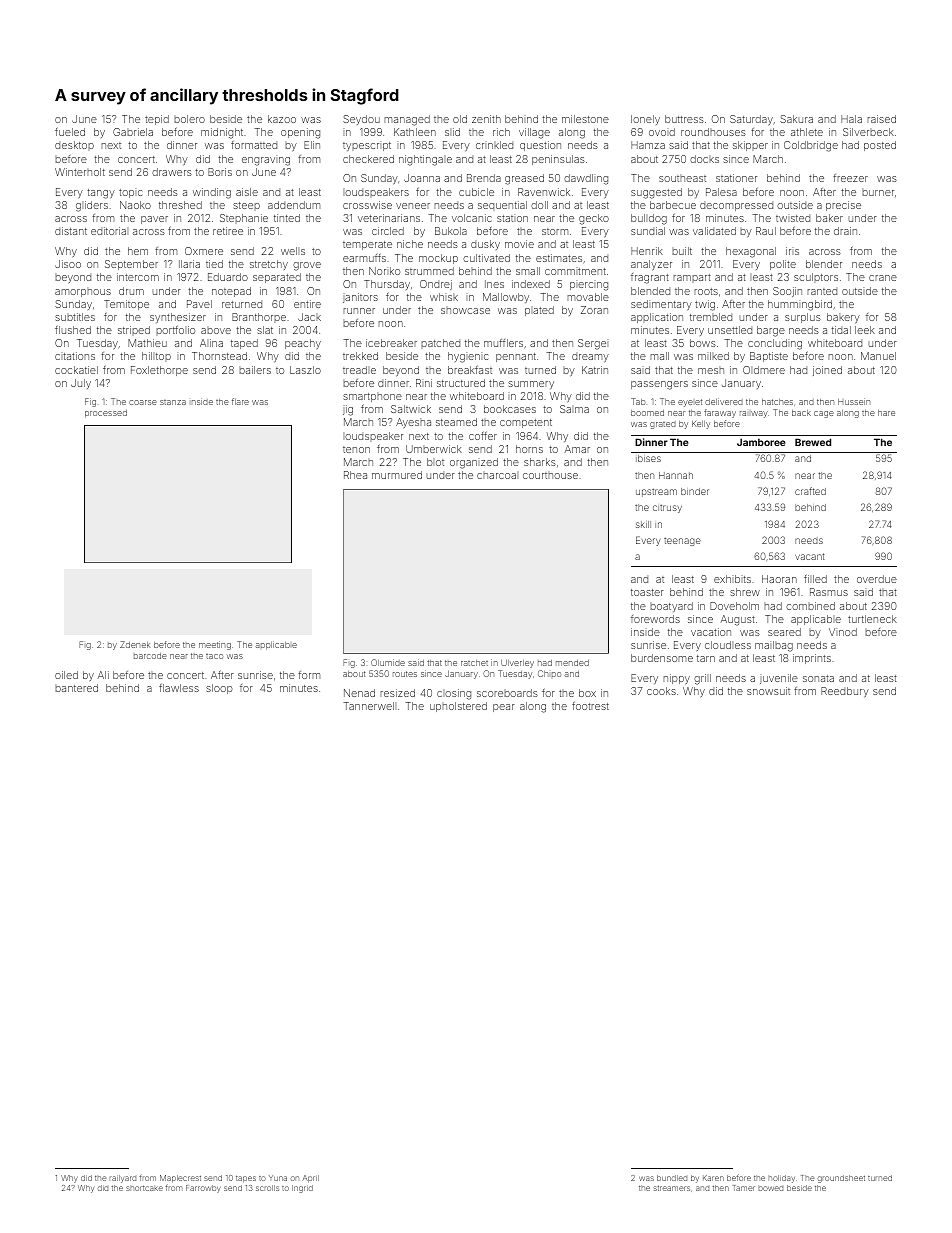 The image size is (952, 1233). Describe the element at coordinates (355, 475) in the screenshot. I see `Rhea` at that location.
